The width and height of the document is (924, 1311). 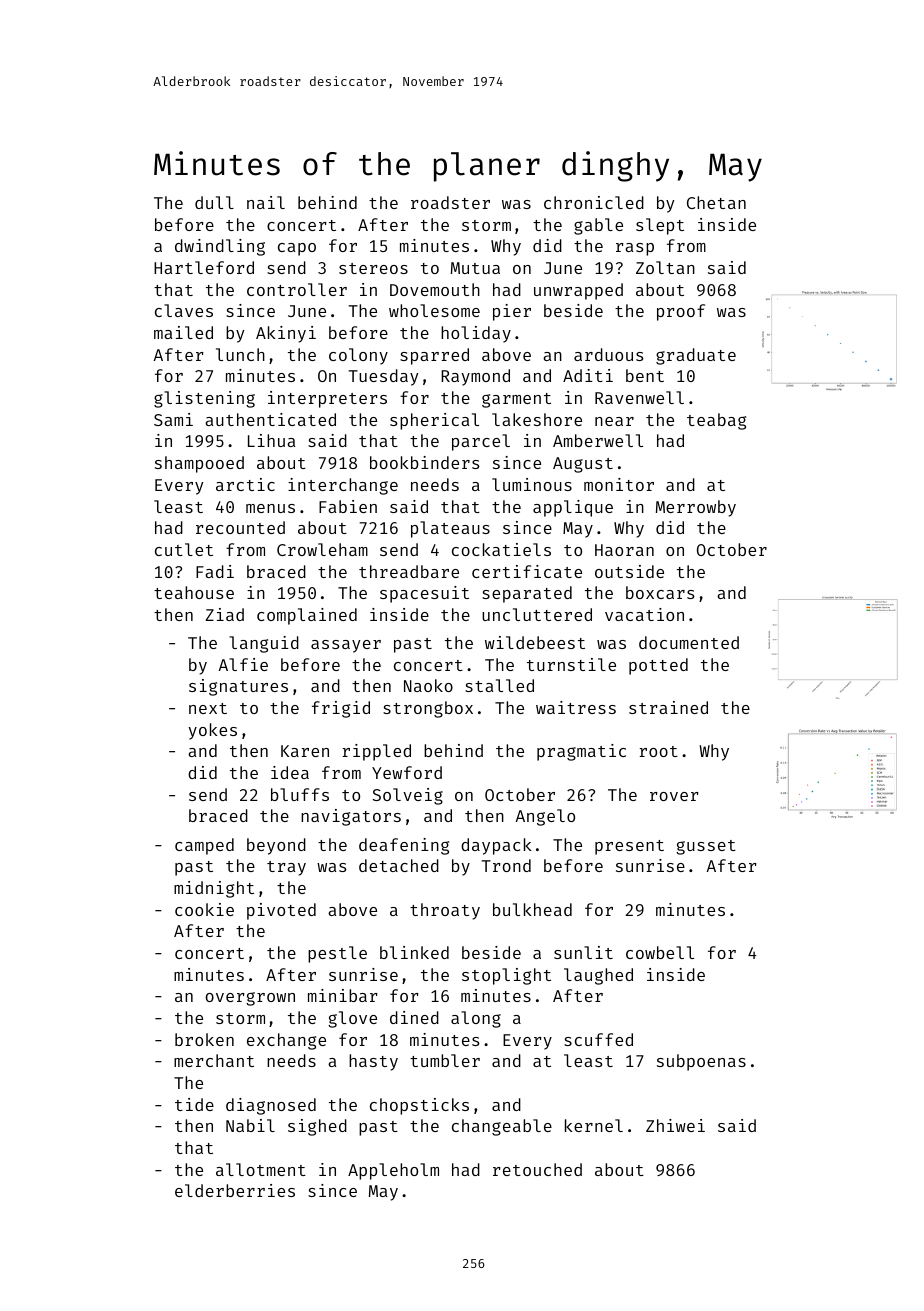 What do you see at coordinates (220, 247) in the document?
I see `dwindling` at bounding box center [220, 247].
